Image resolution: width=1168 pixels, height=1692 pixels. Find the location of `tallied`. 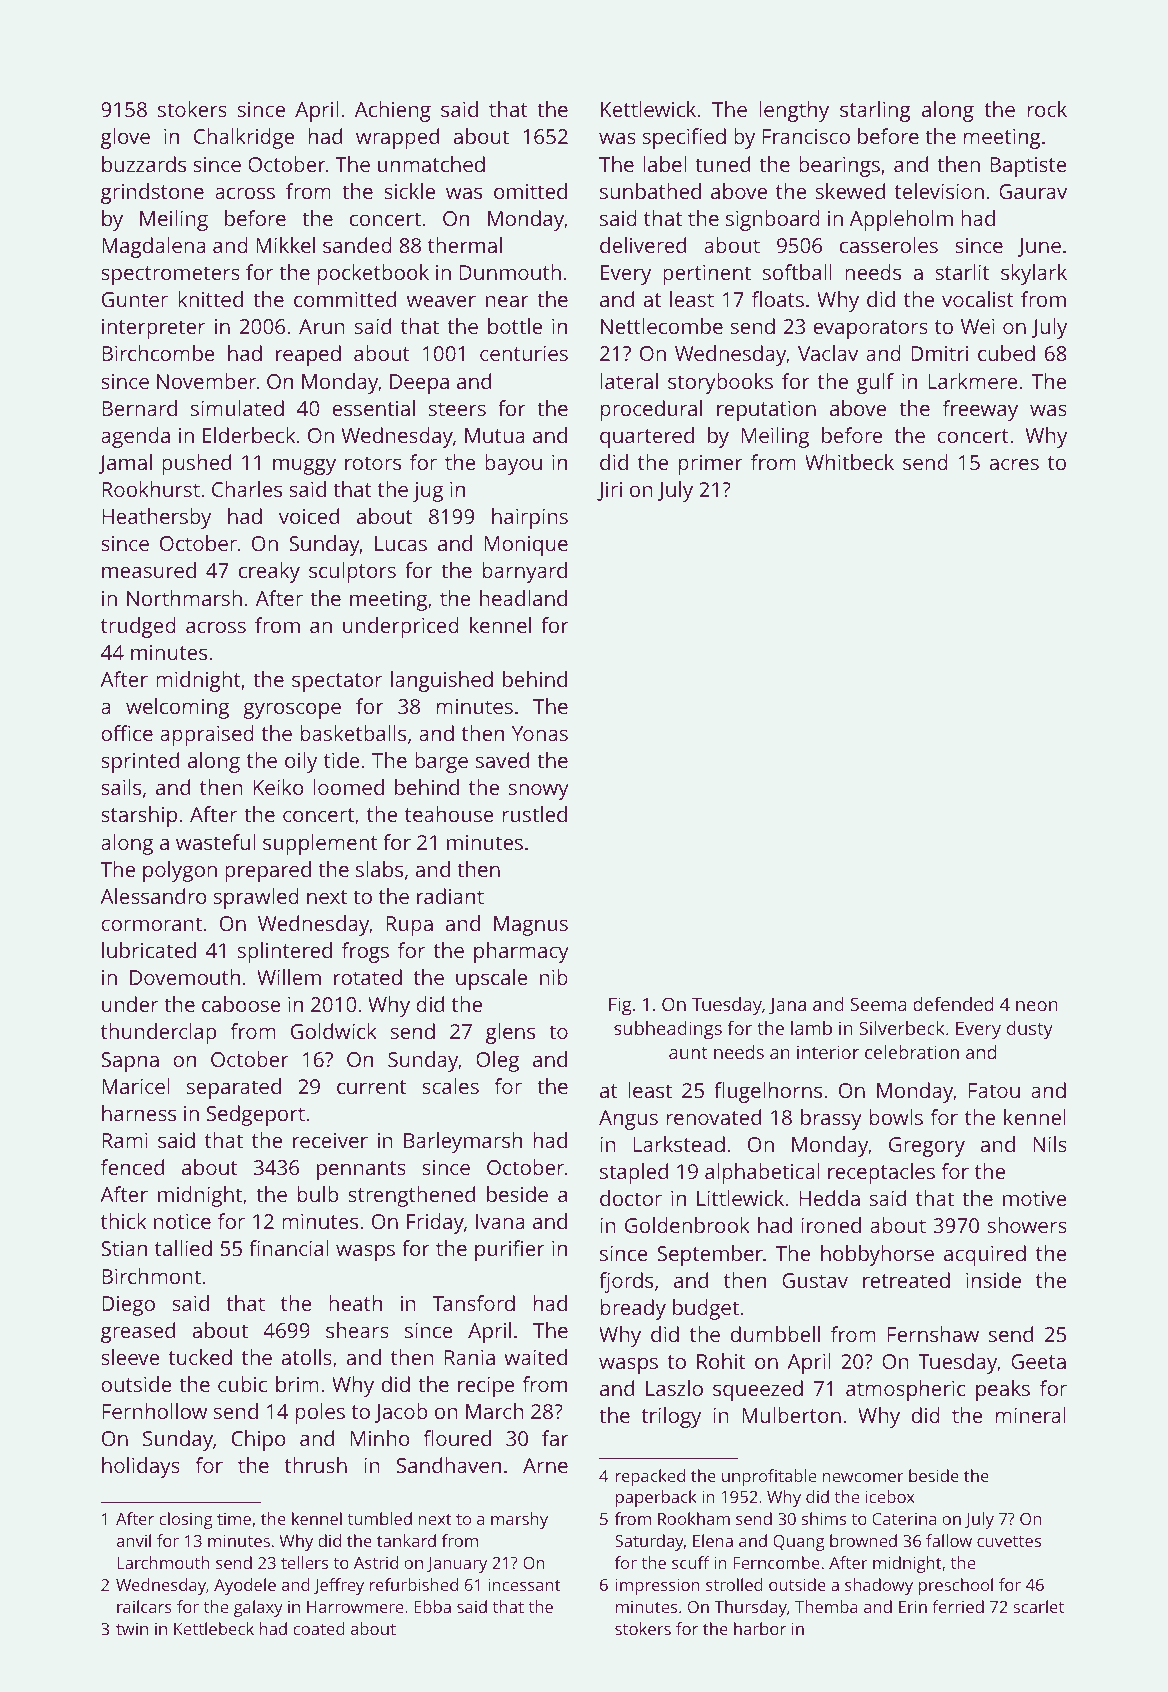

tallied is located at coordinates (183, 1248).
